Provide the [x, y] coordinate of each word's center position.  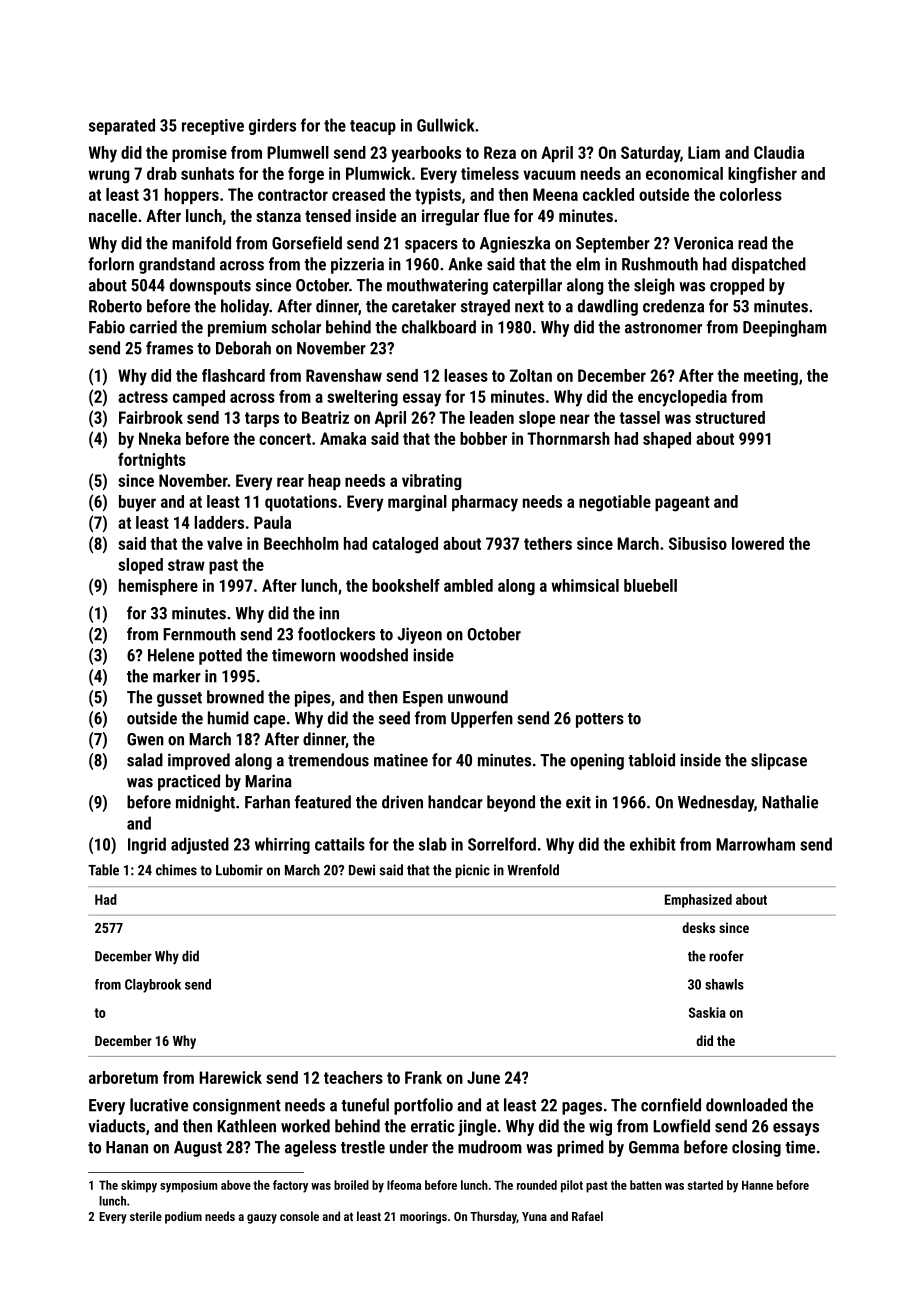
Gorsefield [307, 243]
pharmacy [485, 503]
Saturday [650, 154]
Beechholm [301, 543]
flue [497, 215]
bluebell [650, 585]
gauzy [262, 1219]
